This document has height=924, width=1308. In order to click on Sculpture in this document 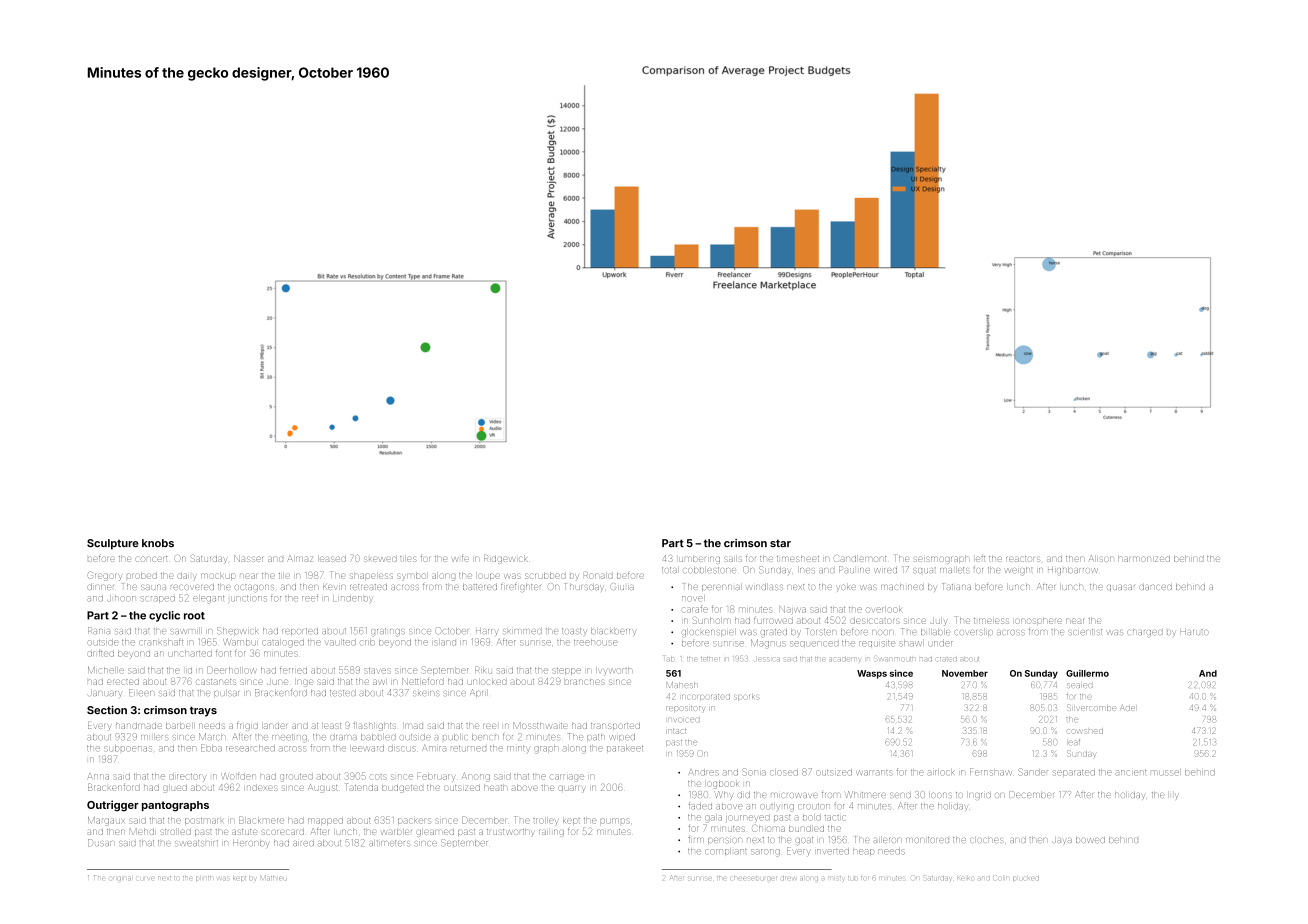, I will do `click(113, 544)`.
